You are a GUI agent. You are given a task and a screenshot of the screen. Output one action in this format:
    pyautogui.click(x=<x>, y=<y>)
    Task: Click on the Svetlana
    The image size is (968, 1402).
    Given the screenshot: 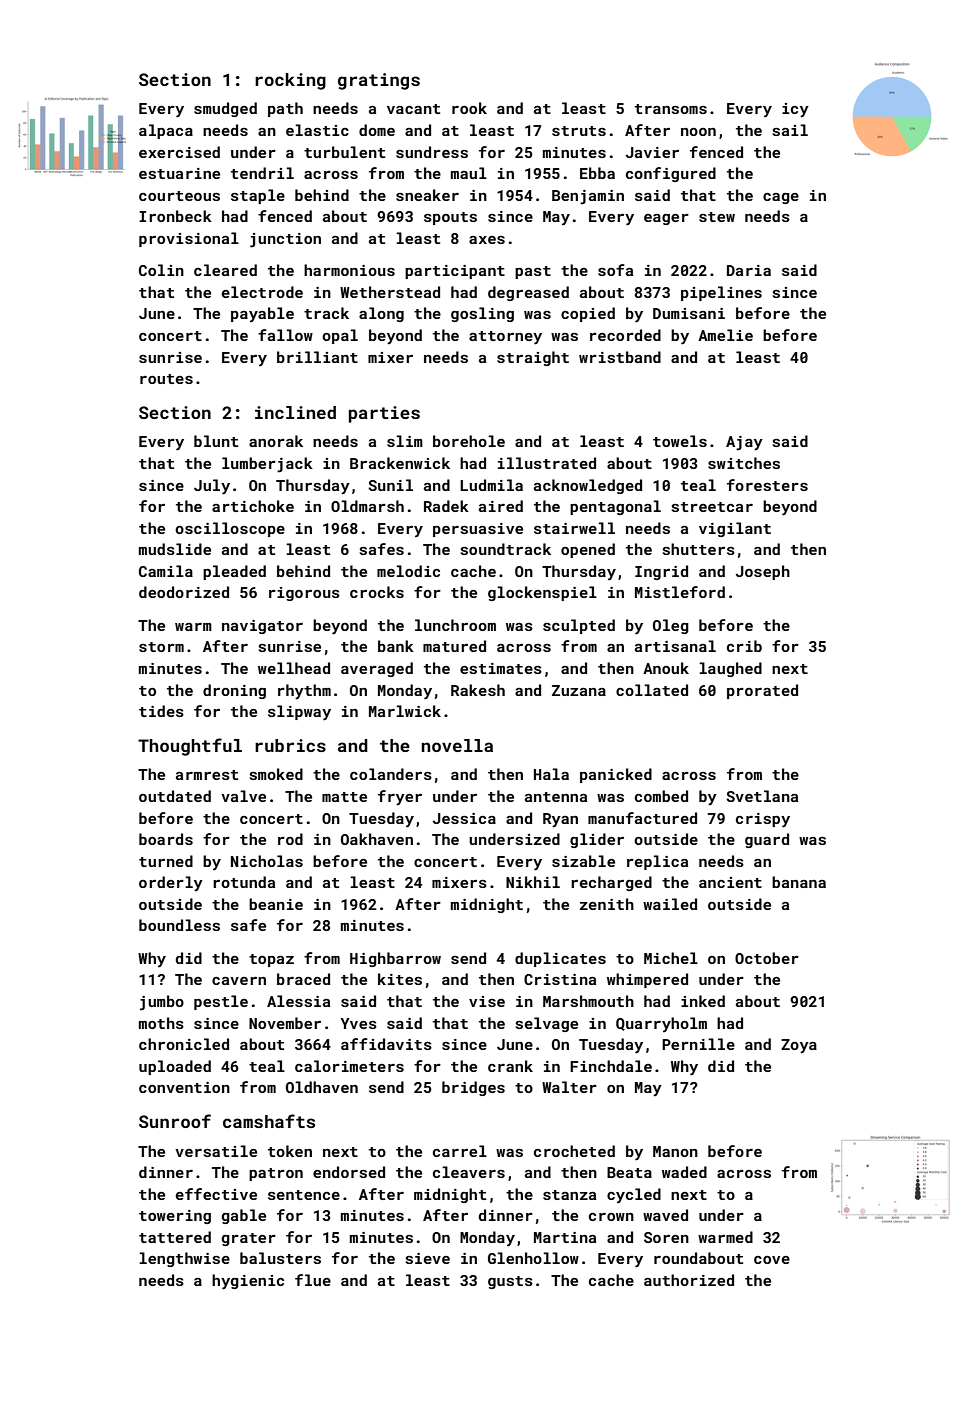 What is the action you would take?
    pyautogui.click(x=762, y=796)
